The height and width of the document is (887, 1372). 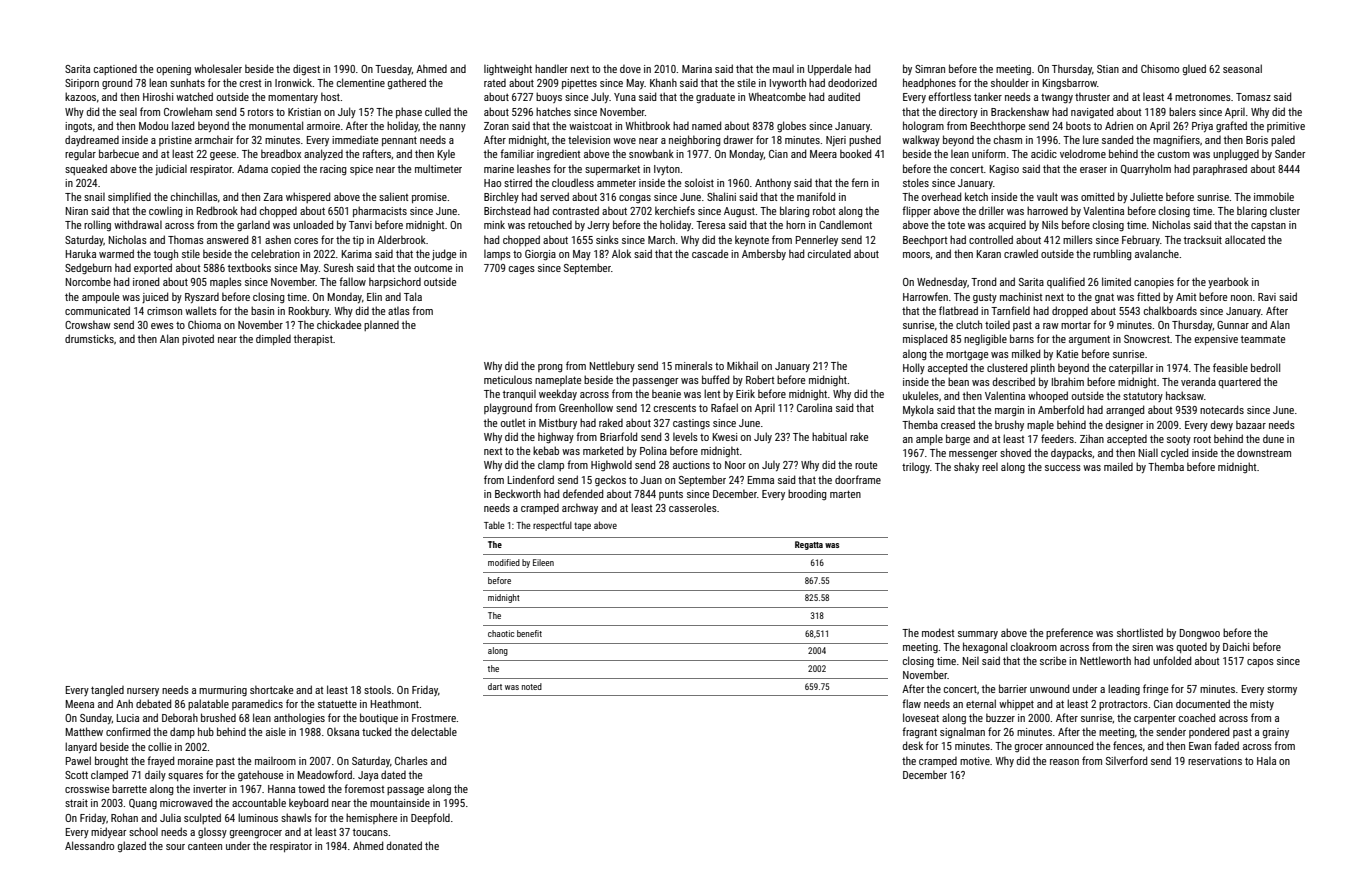 I want to click on tangled, so click(x=107, y=691).
